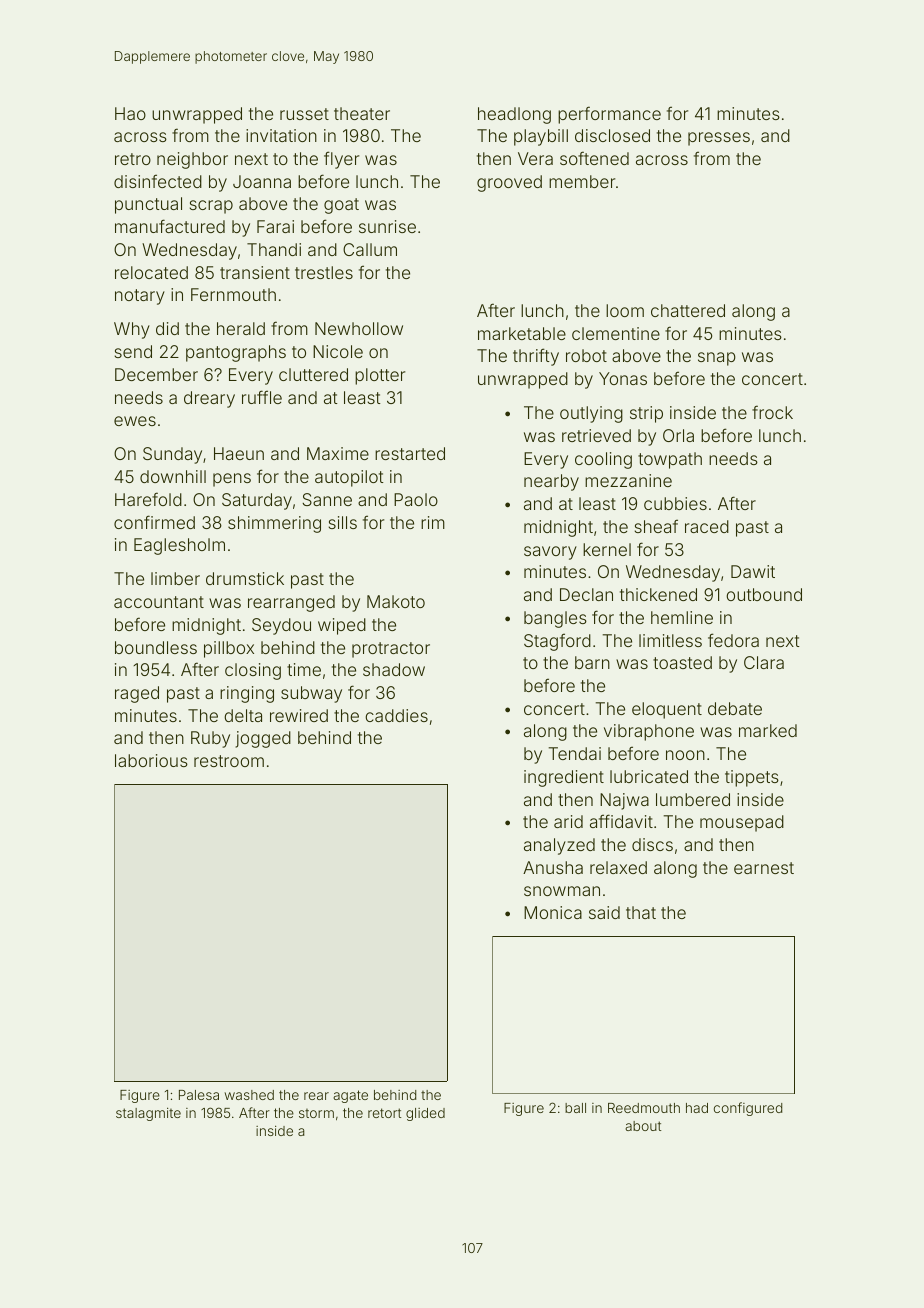 The height and width of the document is (1308, 924). I want to click on frock, so click(772, 412).
